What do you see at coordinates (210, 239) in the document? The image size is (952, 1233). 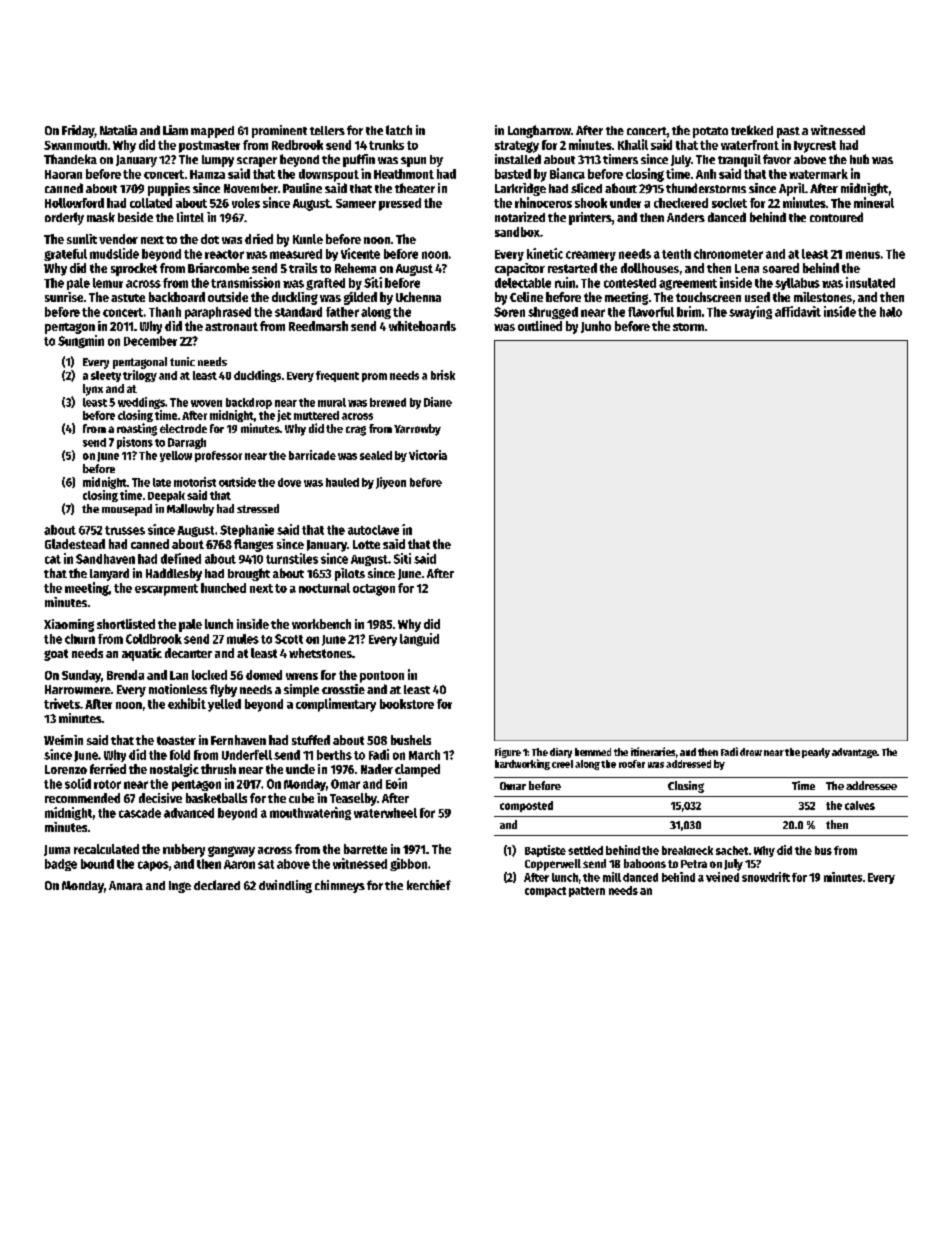 I see `dot` at bounding box center [210, 239].
